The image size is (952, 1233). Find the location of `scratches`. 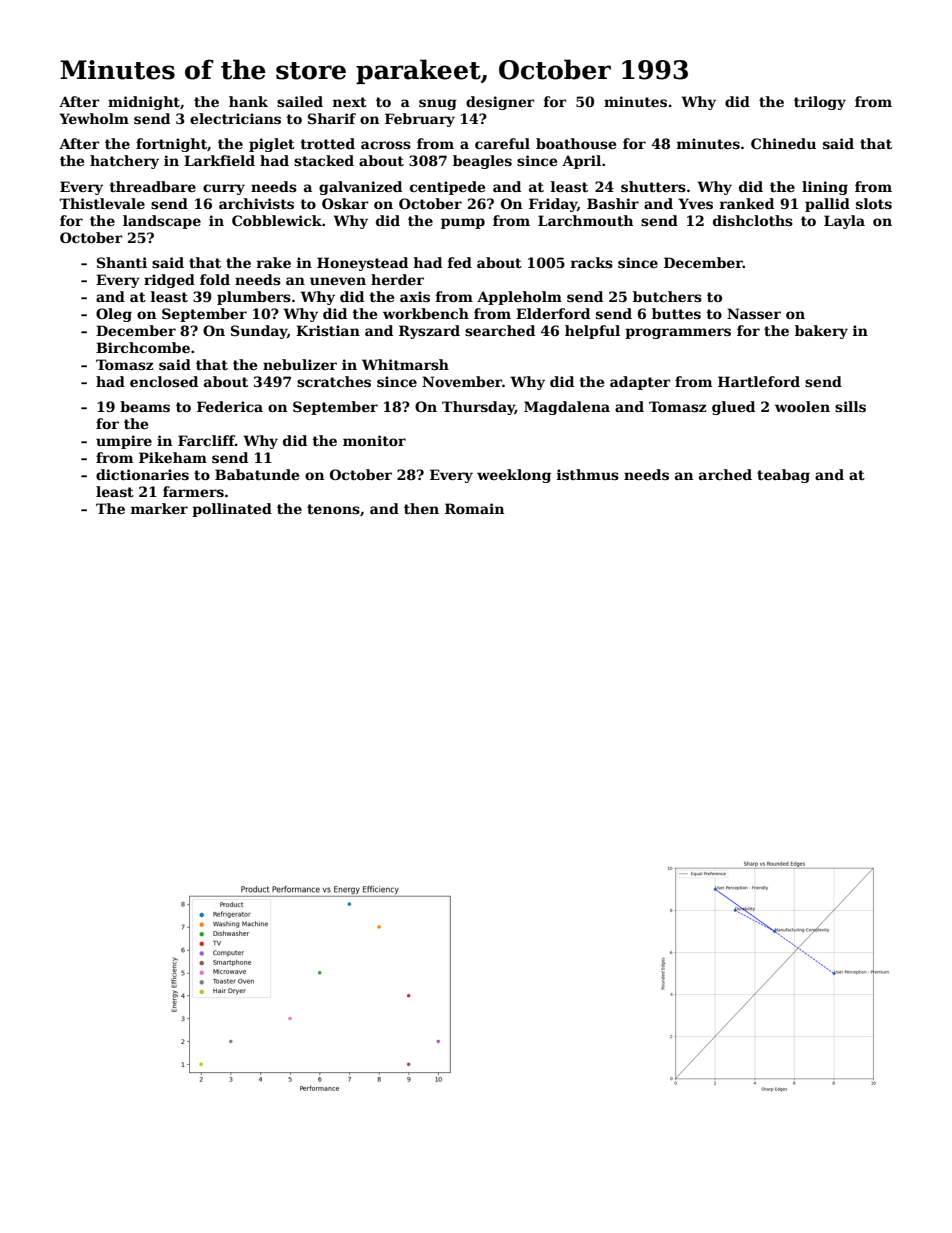

scratches is located at coordinates (334, 381).
